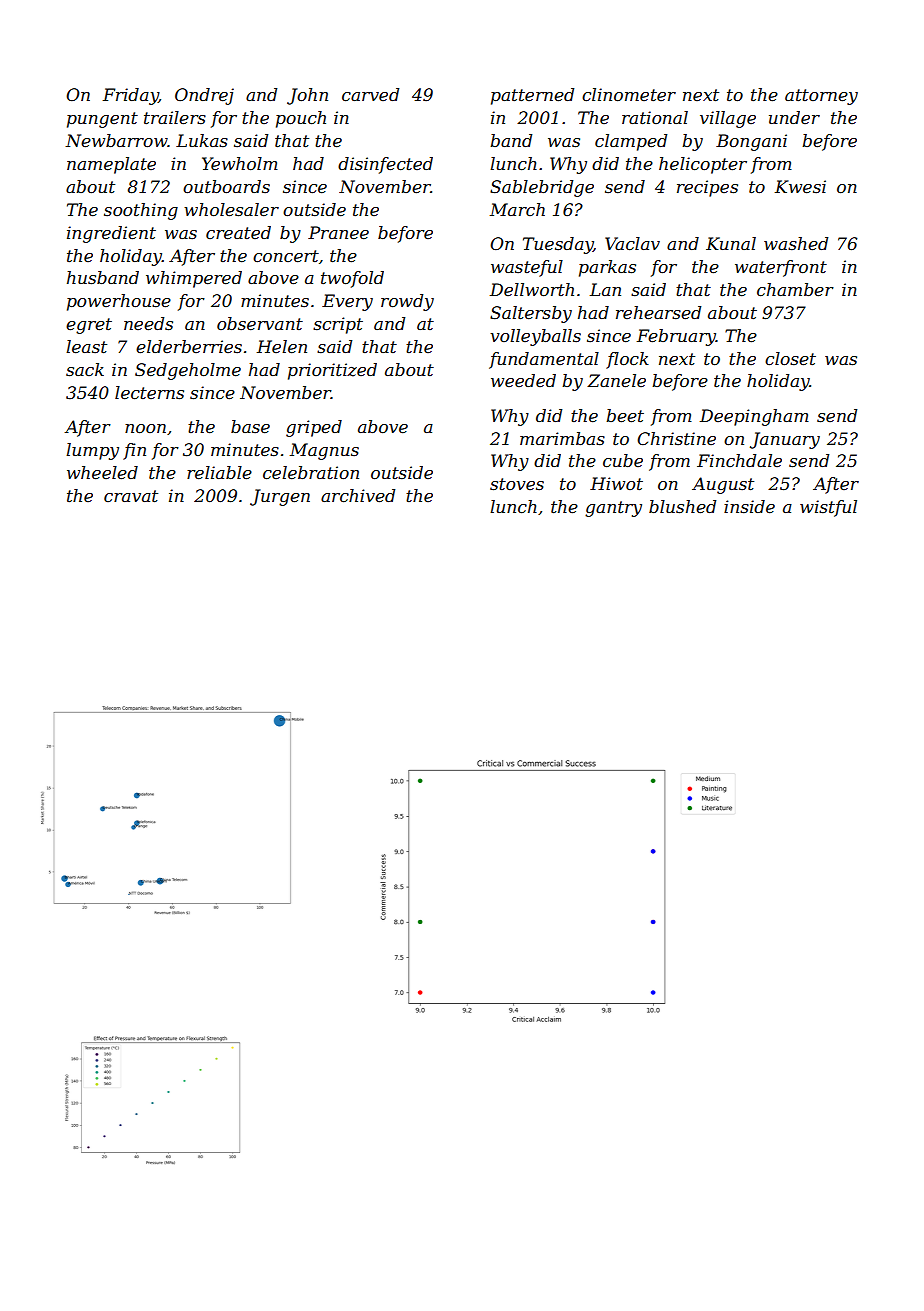 This screenshot has height=1311, width=924. Describe the element at coordinates (358, 495) in the screenshot. I see `archived` at that location.
